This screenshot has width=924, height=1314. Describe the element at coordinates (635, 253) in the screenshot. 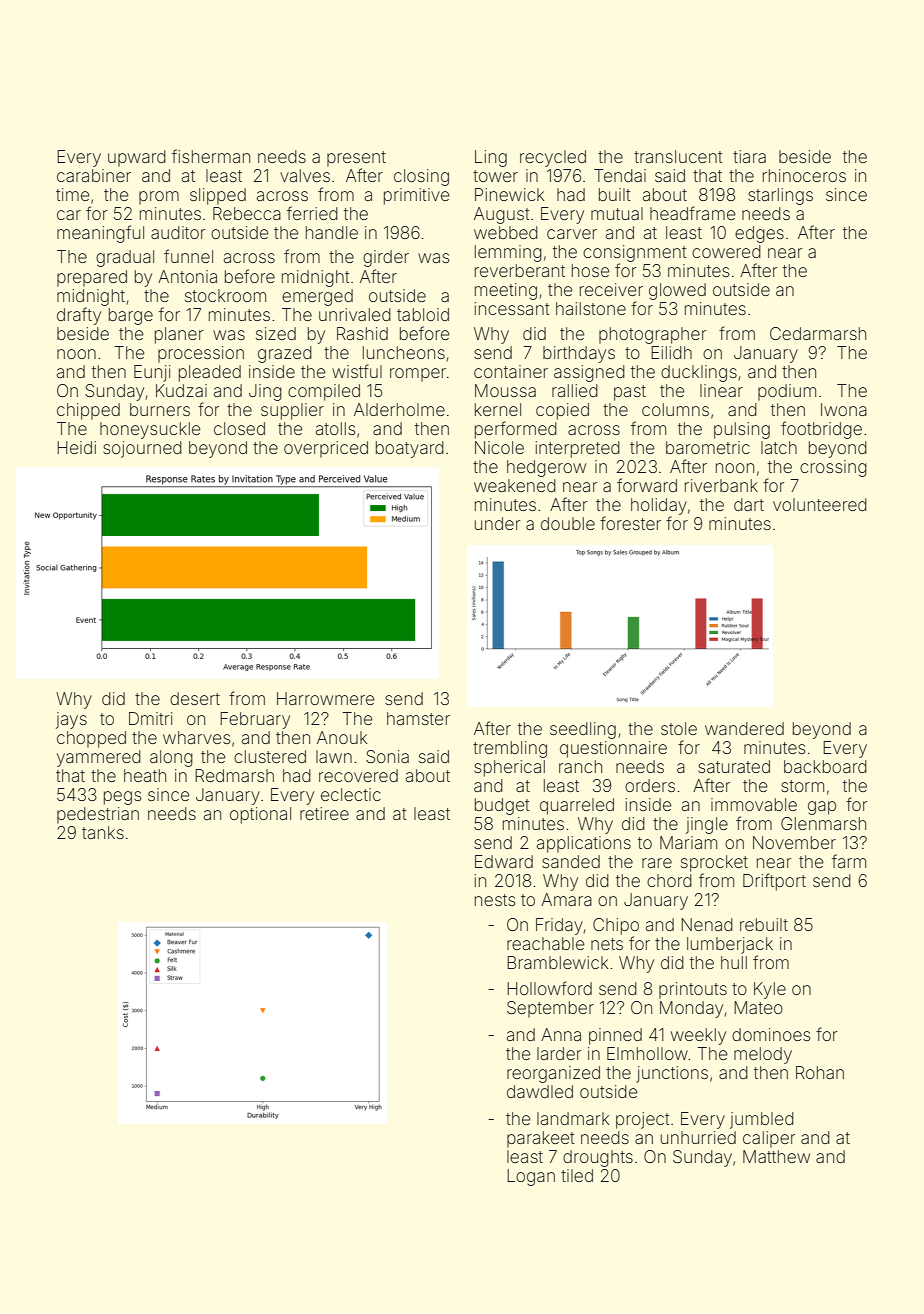

I see `consignment` at that location.
